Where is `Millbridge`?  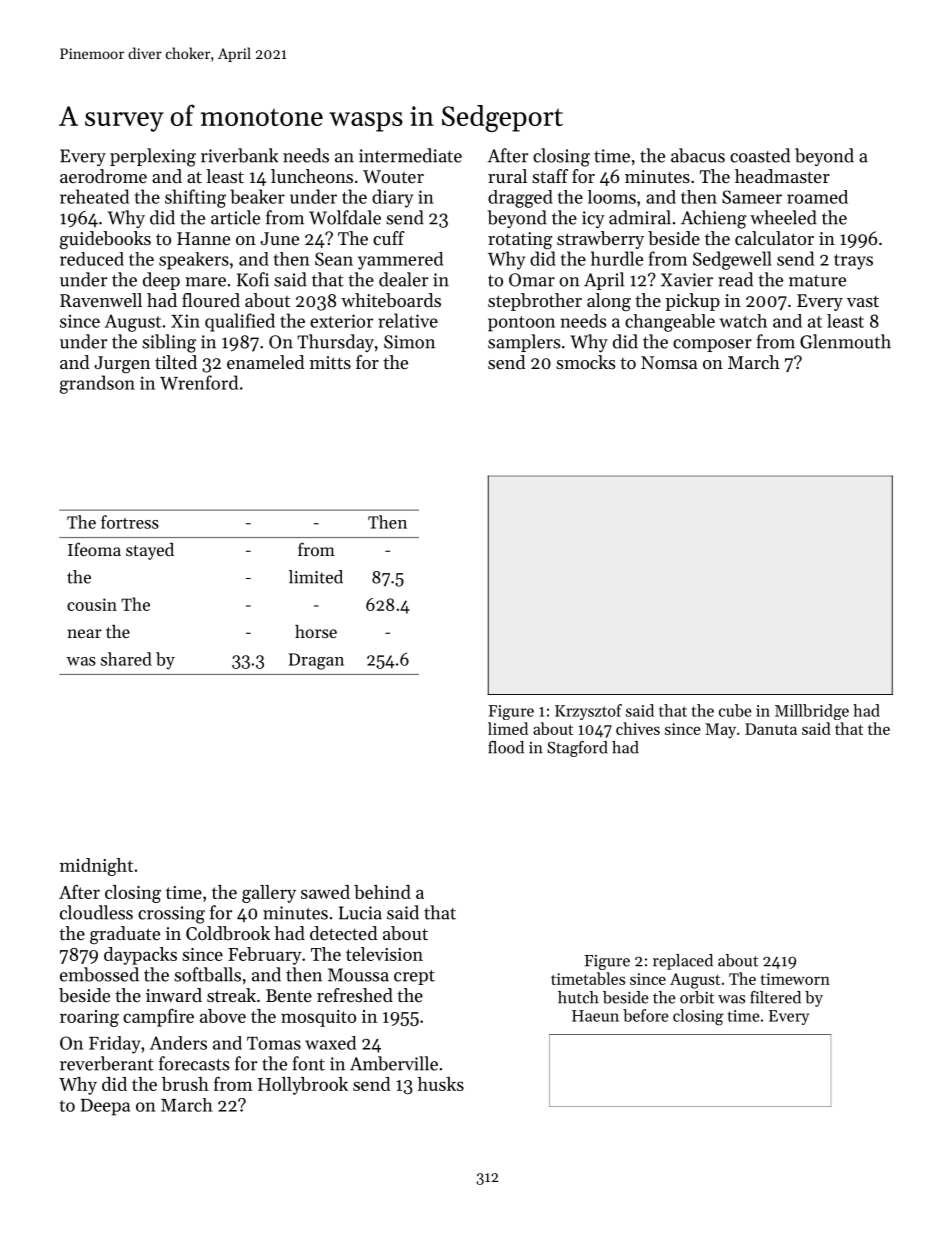
Millbridge is located at coordinates (812, 712).
